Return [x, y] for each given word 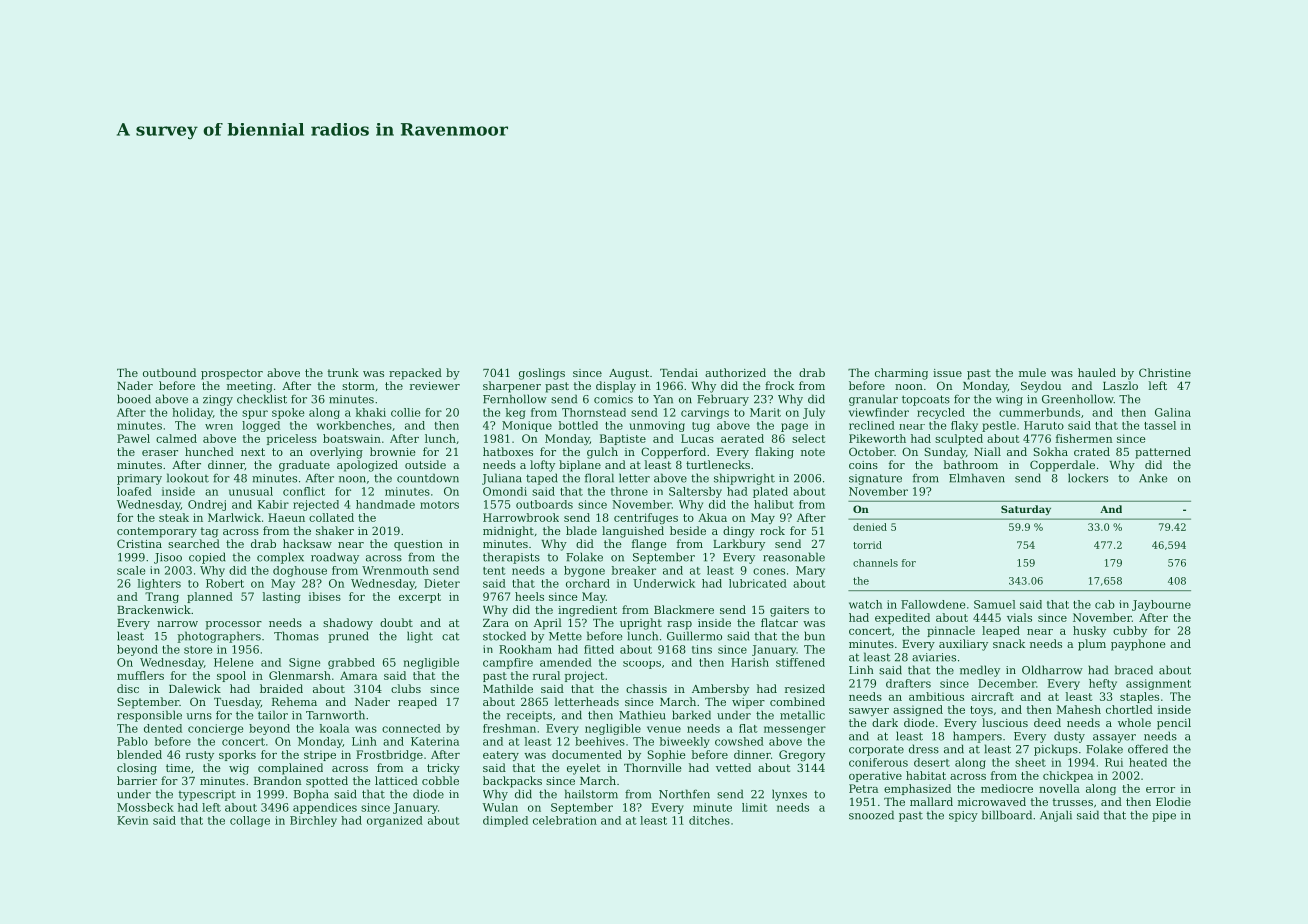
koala [334, 728]
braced [1134, 670]
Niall [987, 451]
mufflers [140, 675]
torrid [867, 545]
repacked [415, 374]
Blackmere [684, 609]
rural [546, 675]
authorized [735, 372]
